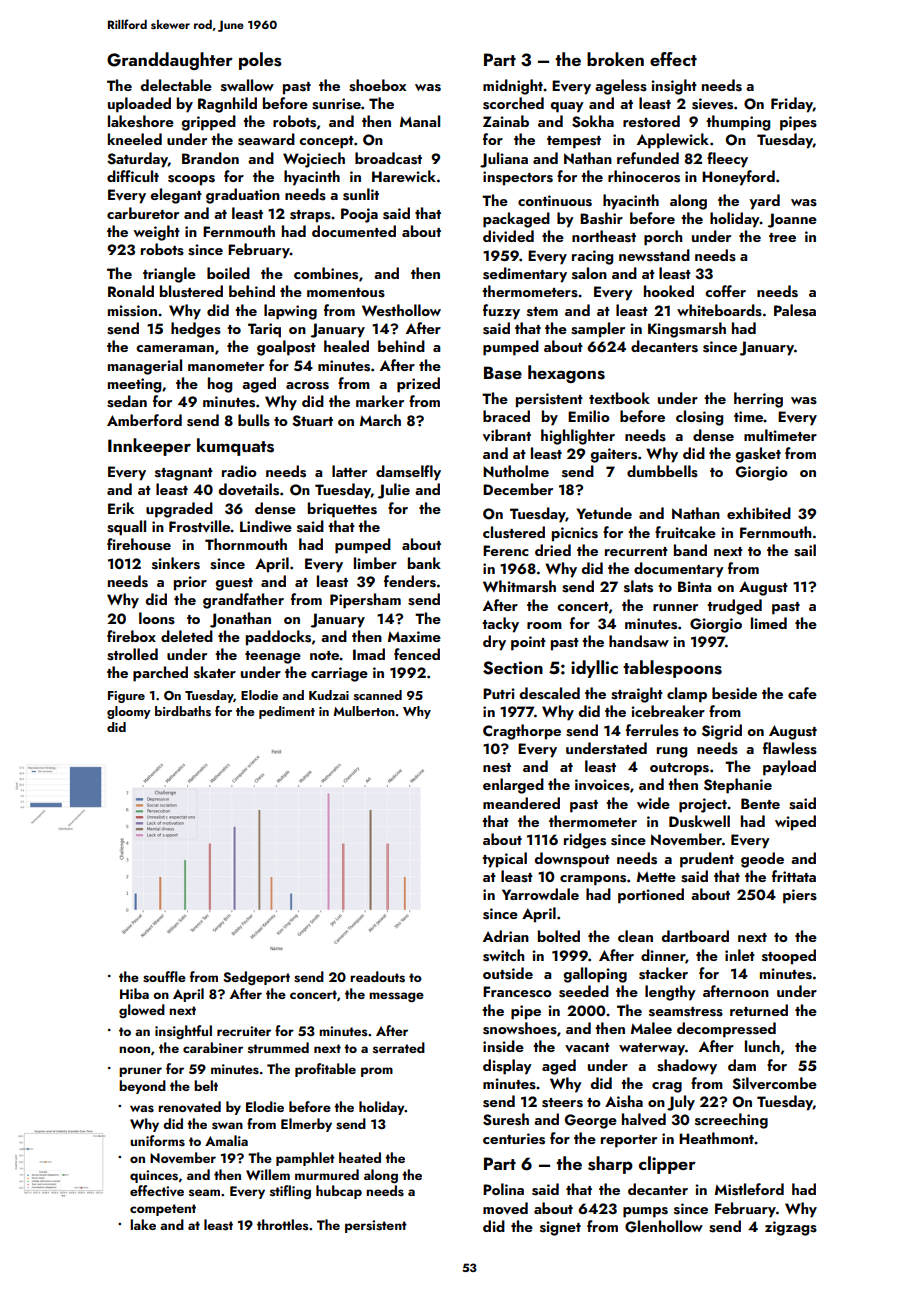 Image resolution: width=924 pixels, height=1308 pixels. What do you see at coordinates (164, 977) in the screenshot?
I see `souffle` at bounding box center [164, 977].
